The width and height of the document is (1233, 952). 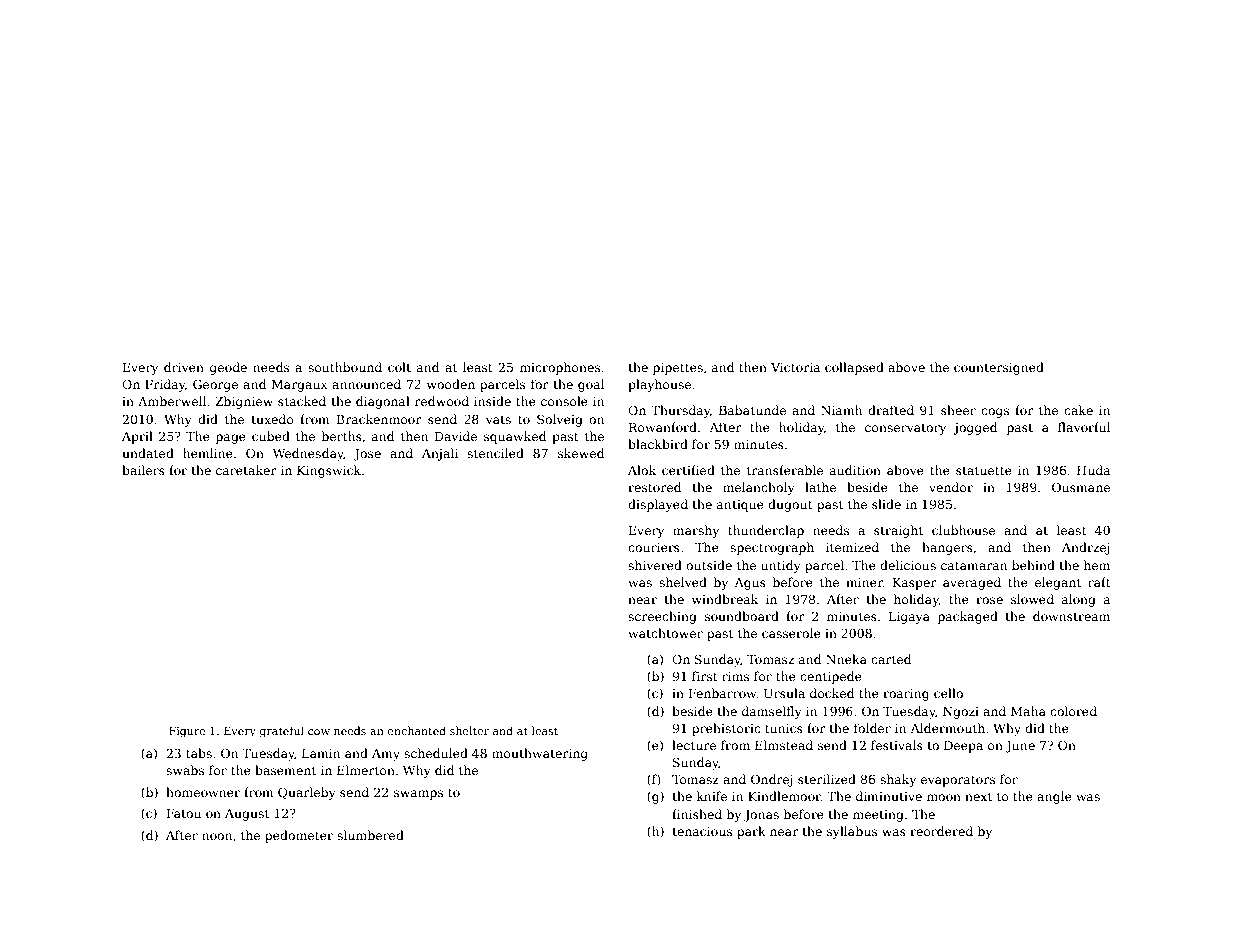 What do you see at coordinates (228, 368) in the document?
I see `geode` at bounding box center [228, 368].
